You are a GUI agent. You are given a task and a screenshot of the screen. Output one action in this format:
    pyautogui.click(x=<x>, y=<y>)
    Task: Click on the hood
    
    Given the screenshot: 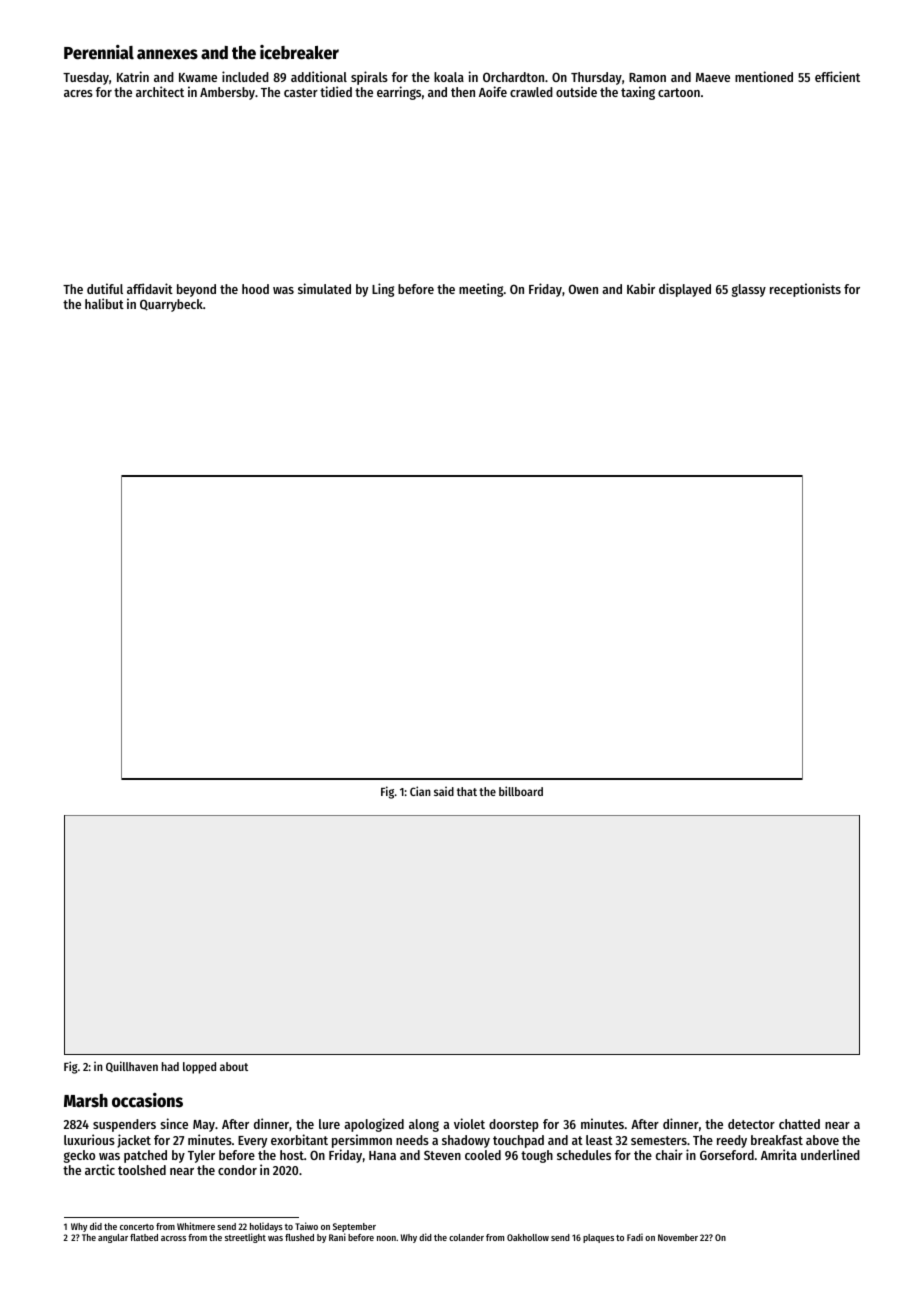 What is the action you would take?
    pyautogui.click(x=255, y=289)
